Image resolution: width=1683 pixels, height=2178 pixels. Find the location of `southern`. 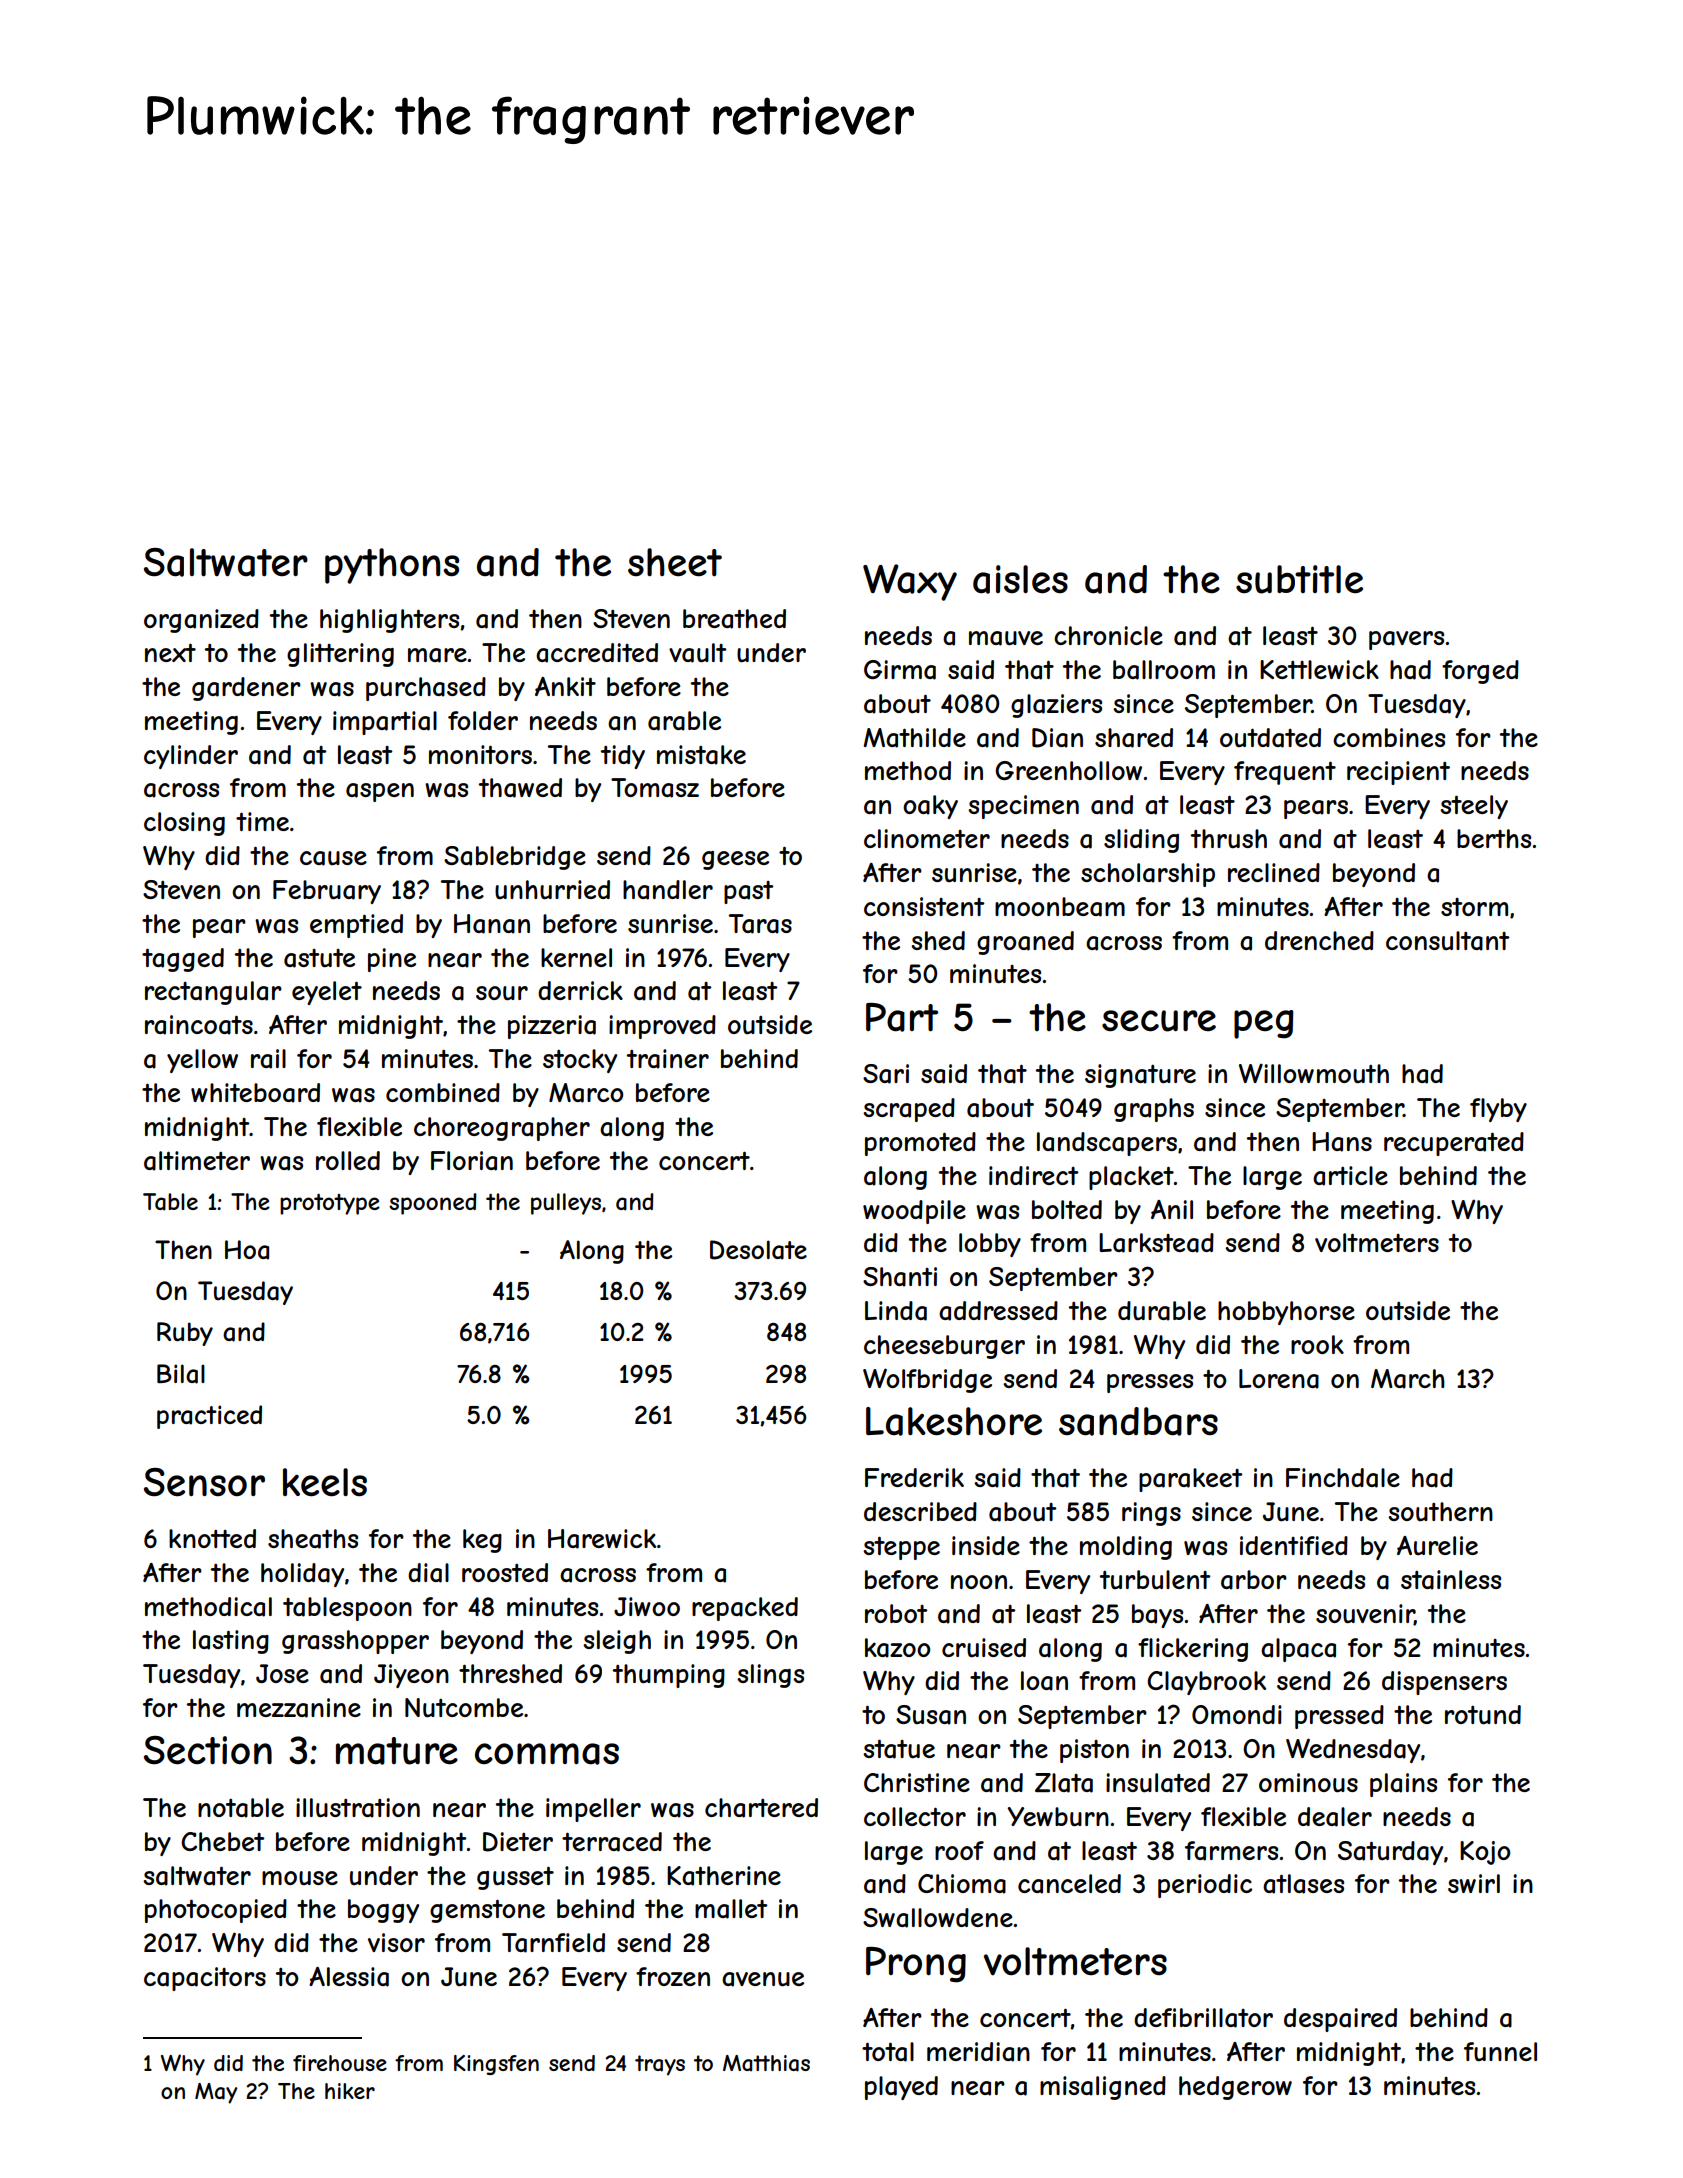

southern is located at coordinates (1440, 1512).
